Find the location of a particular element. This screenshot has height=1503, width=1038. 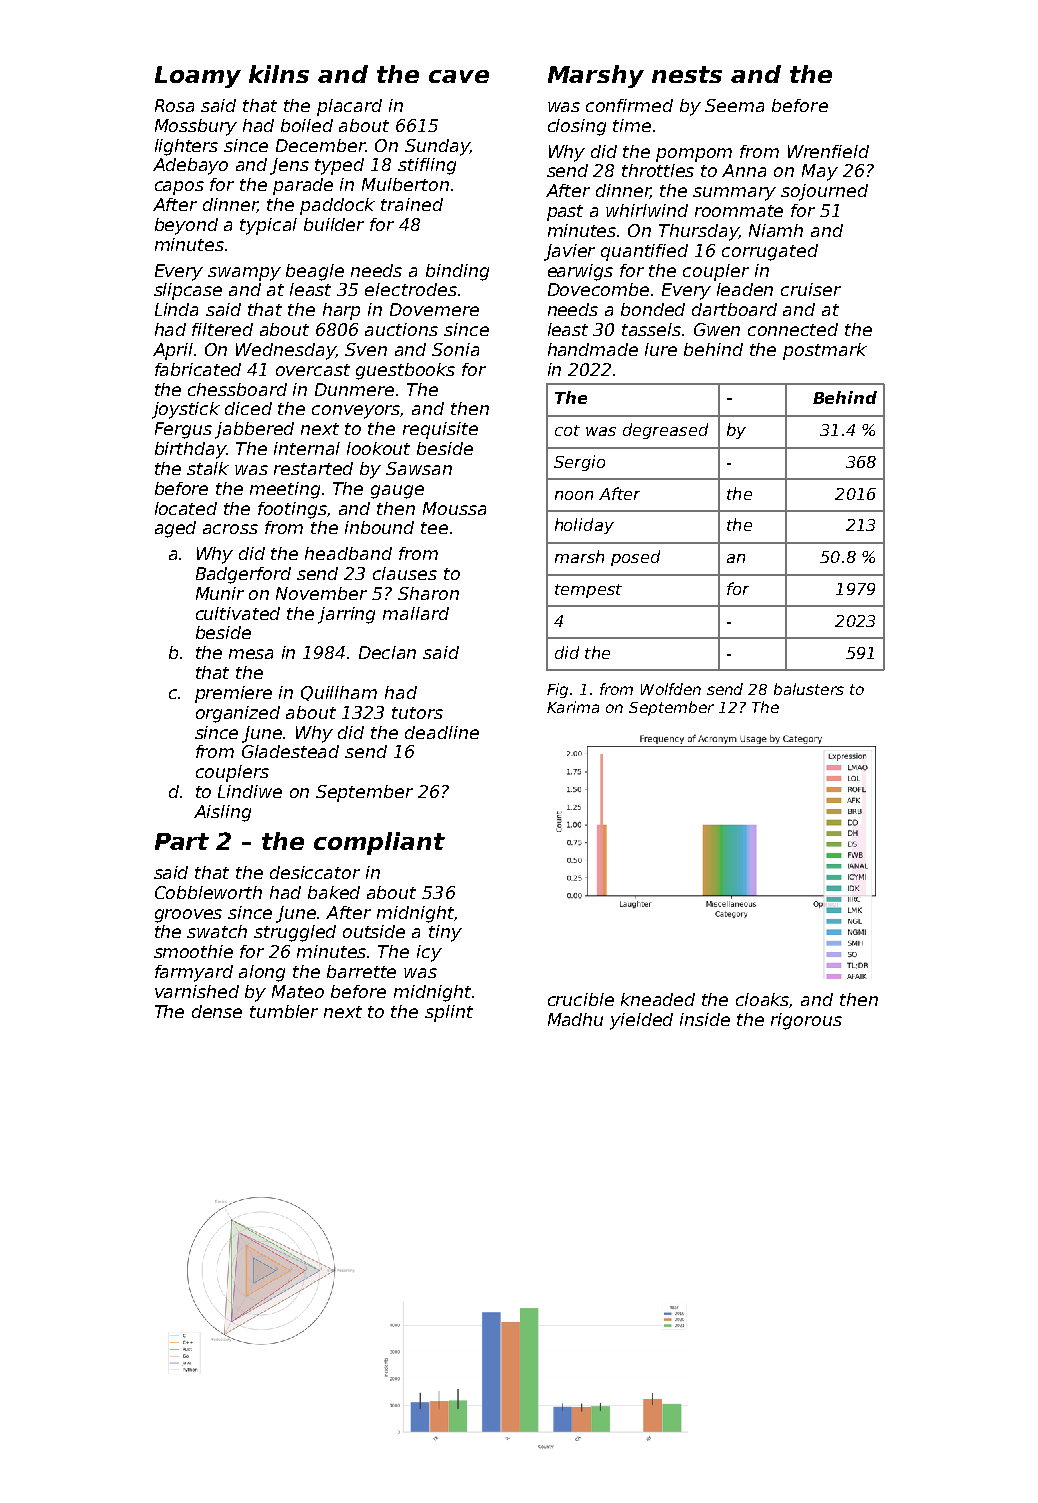

cruiser is located at coordinates (811, 289).
